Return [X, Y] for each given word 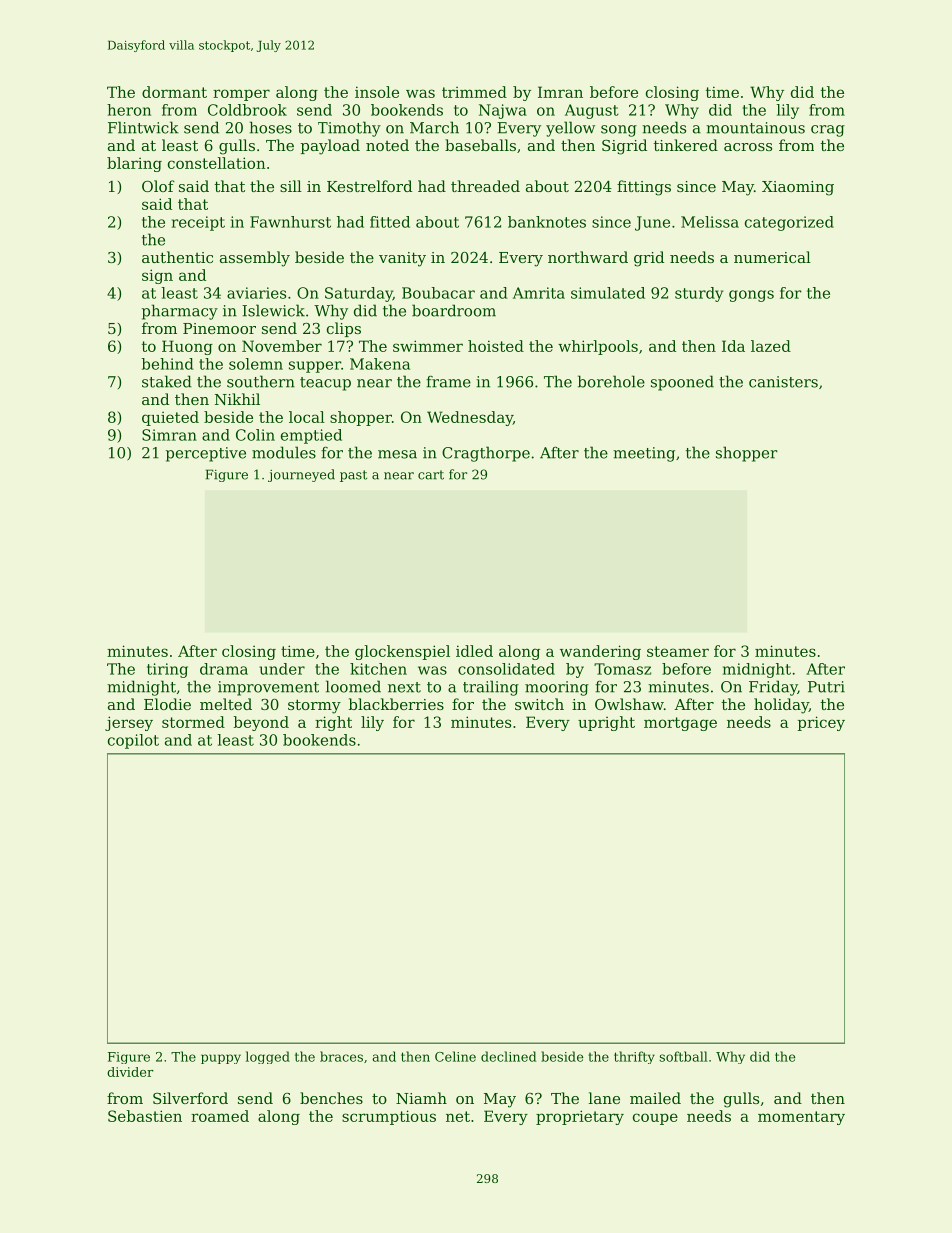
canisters [783, 382]
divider [130, 1072]
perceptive [206, 454]
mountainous [755, 128]
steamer [678, 651]
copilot [133, 741]
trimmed [474, 92]
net [458, 1116]
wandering [600, 652]
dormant [174, 92]
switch [539, 704]
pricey [821, 723]
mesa [397, 454]
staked [167, 381]
